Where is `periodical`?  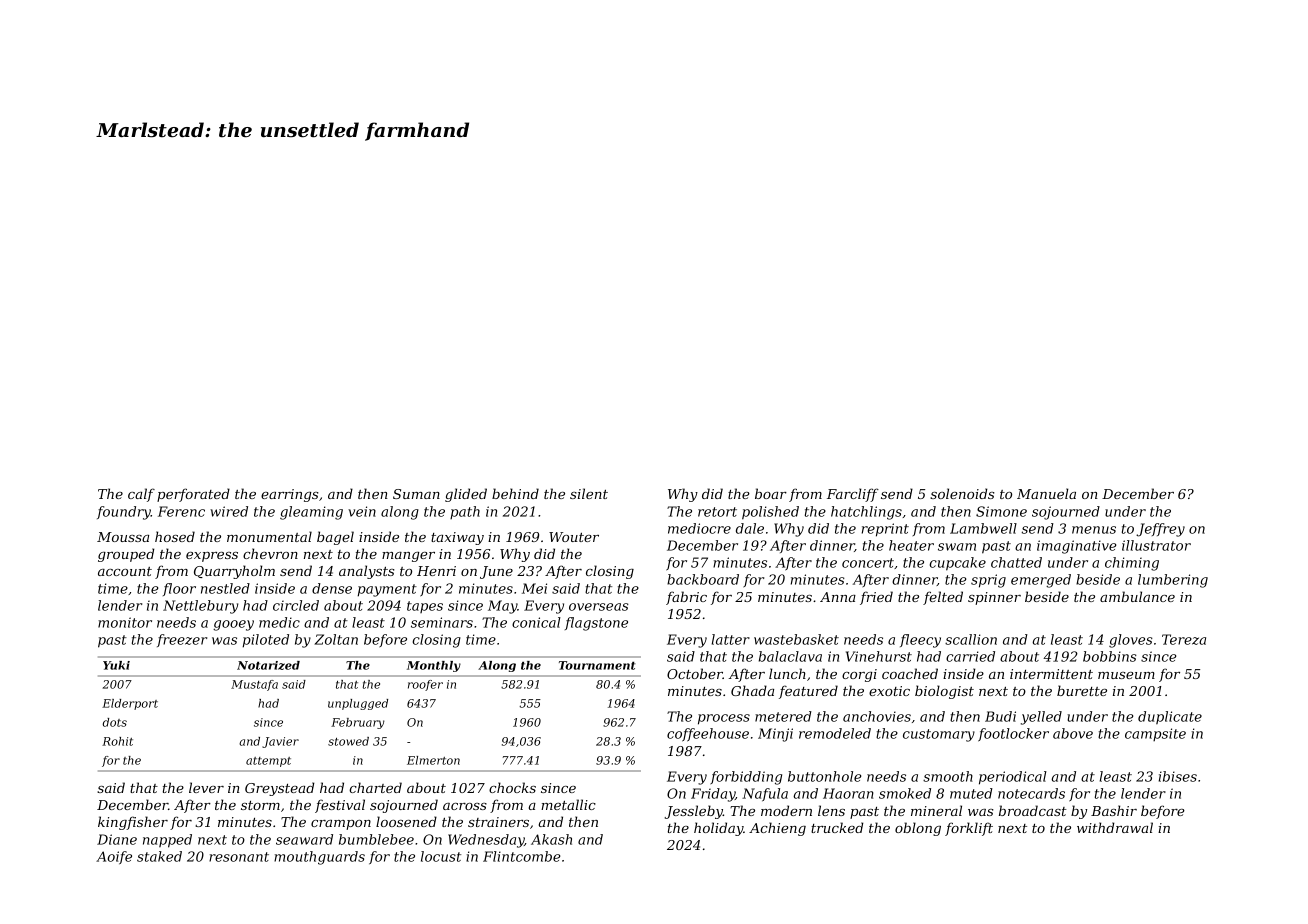 periodical is located at coordinates (1013, 778).
